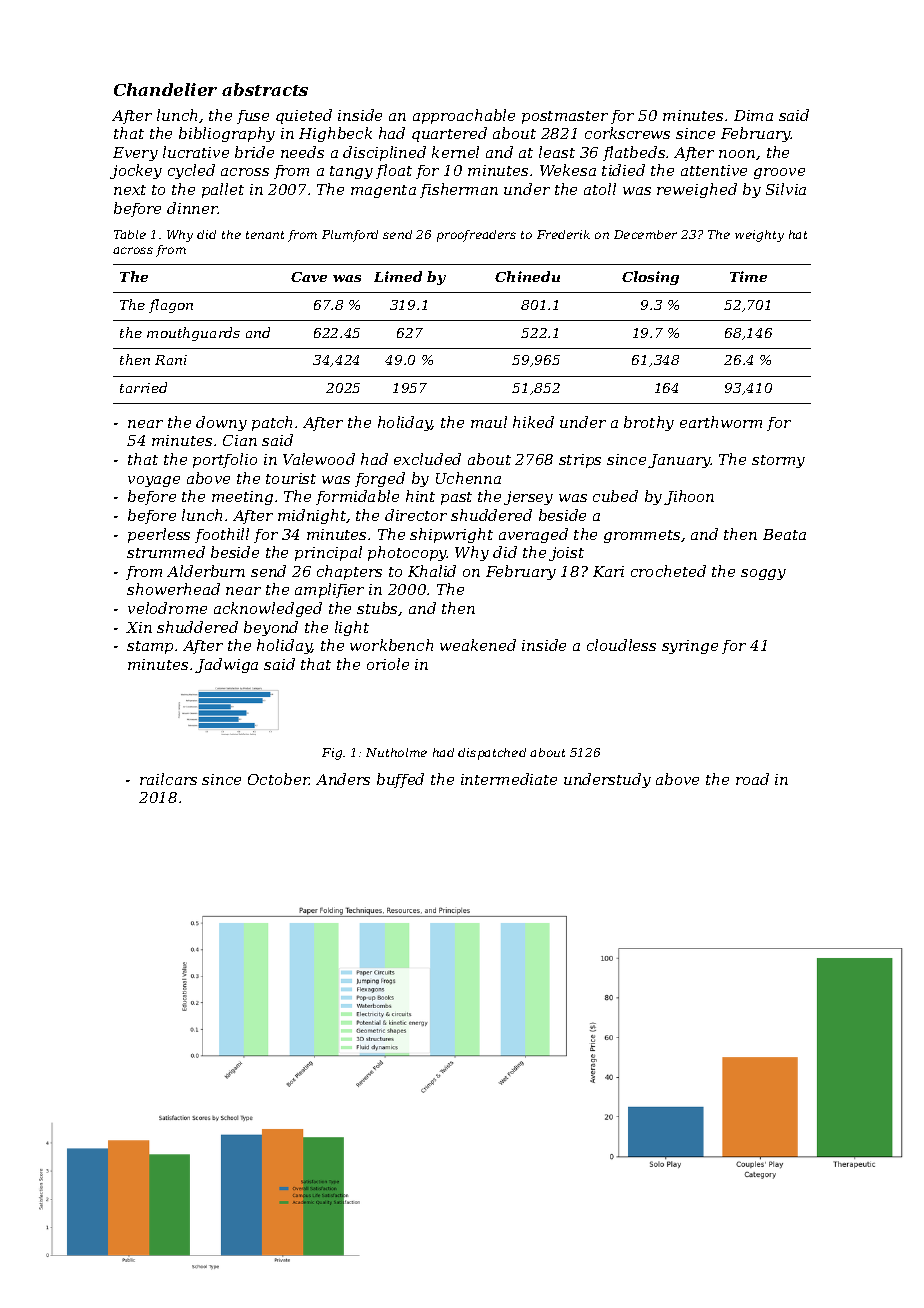  What do you see at coordinates (171, 360) in the page?
I see `Rani` at bounding box center [171, 360].
